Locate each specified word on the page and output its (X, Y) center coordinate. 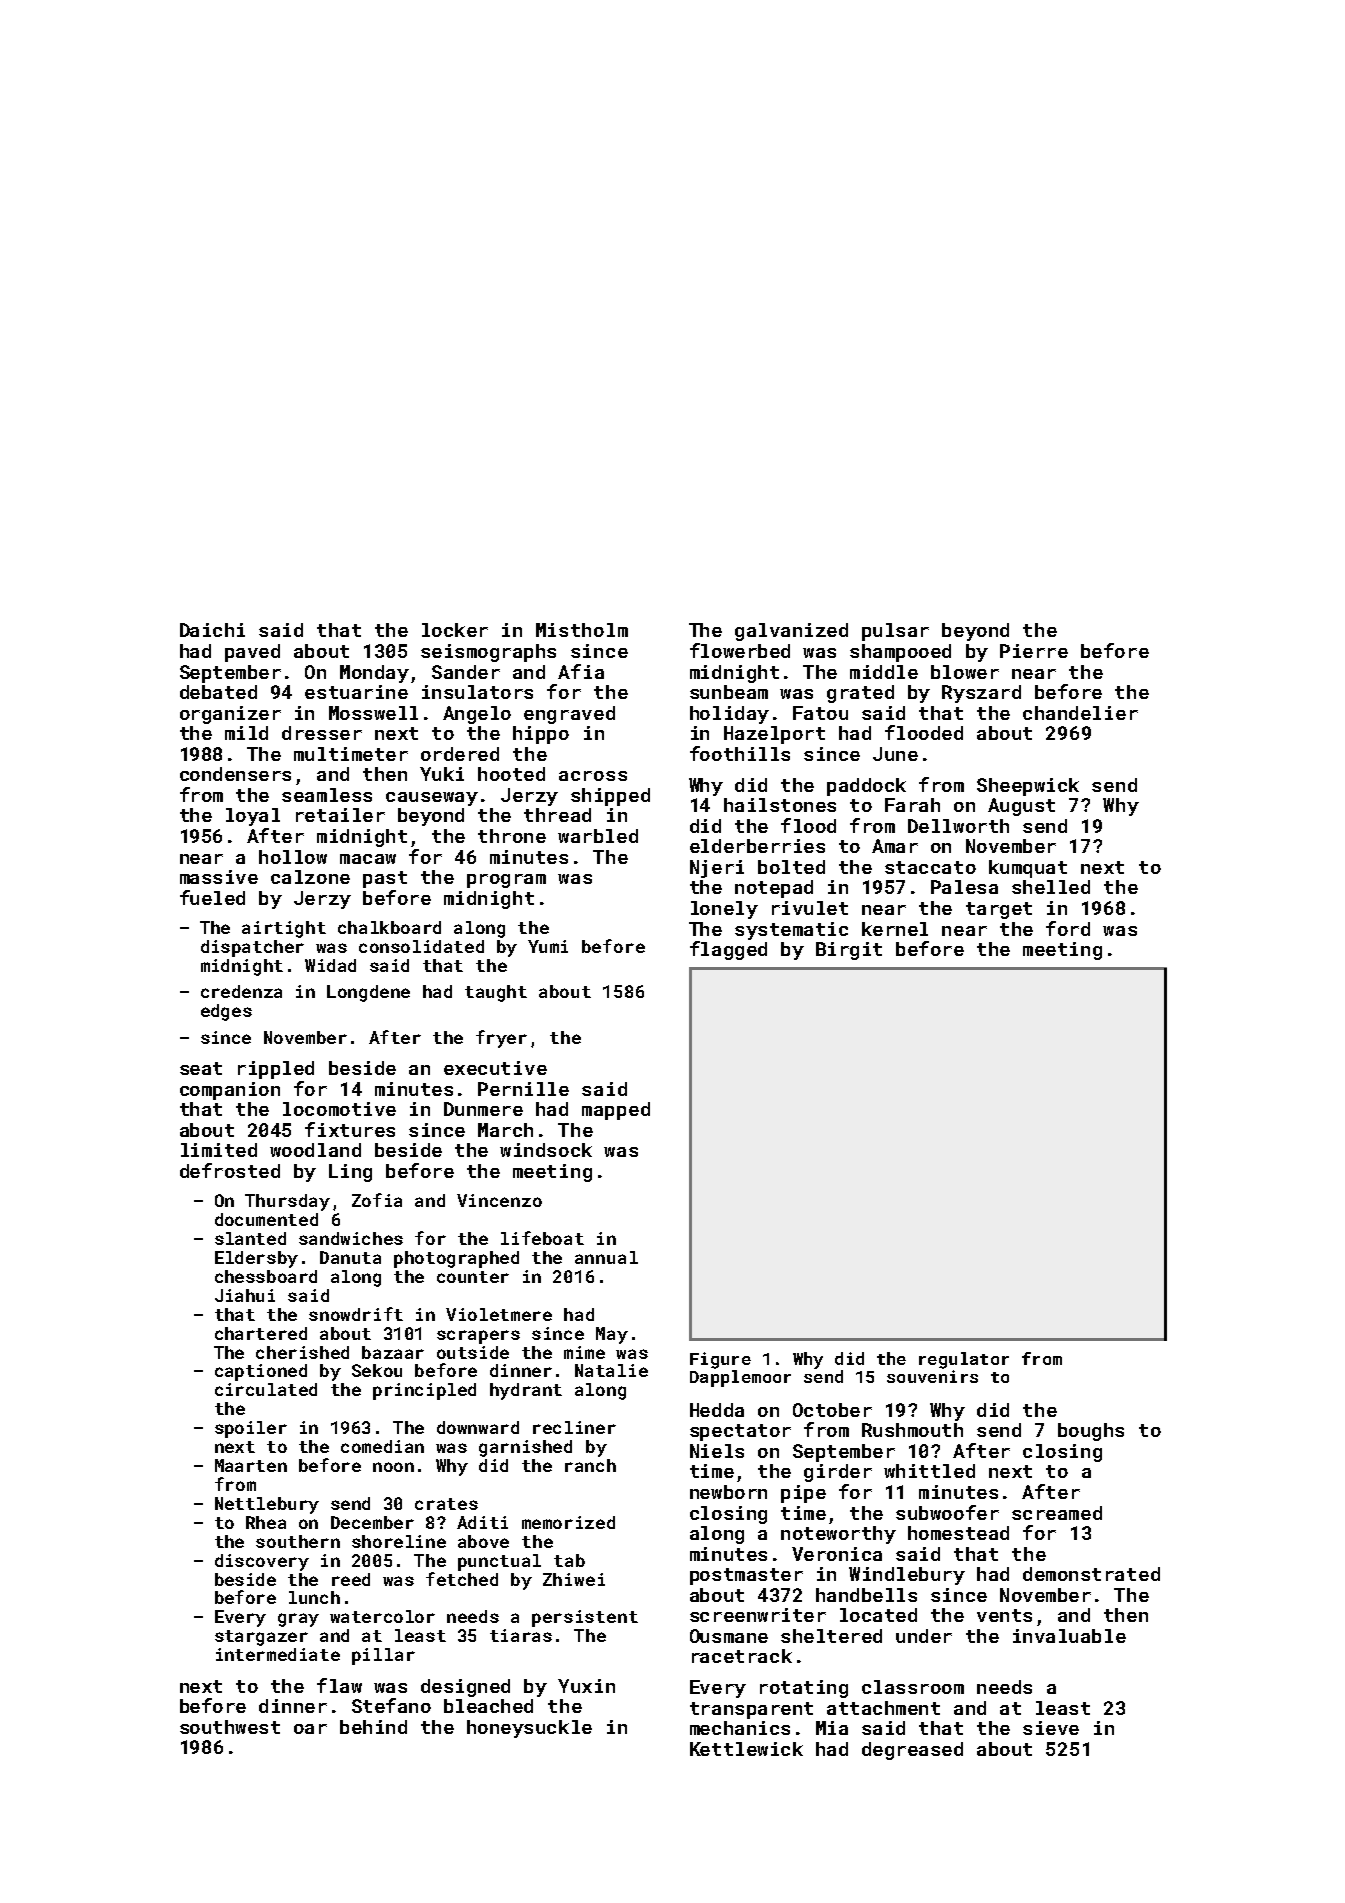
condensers (235, 774)
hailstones (780, 805)
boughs (1091, 1432)
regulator (964, 1360)
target (999, 910)
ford (1068, 928)
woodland (315, 1150)
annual (606, 1257)
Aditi (482, 1522)
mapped (616, 1111)
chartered (261, 1333)
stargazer (261, 1638)
